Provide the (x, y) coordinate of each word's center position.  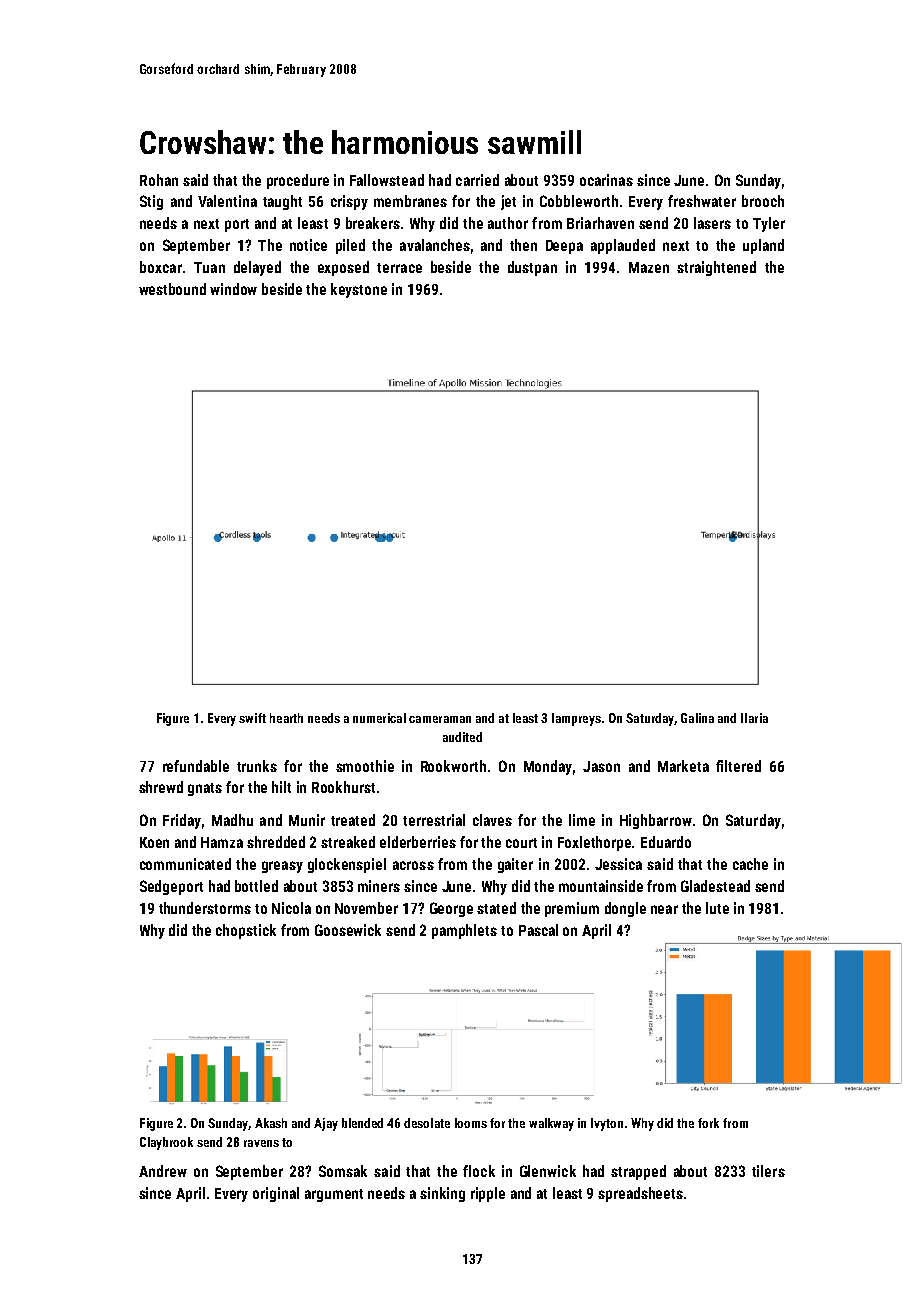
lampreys (576, 719)
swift (252, 718)
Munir (307, 820)
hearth (286, 718)
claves (492, 820)
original (276, 1194)
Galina (697, 718)
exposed (343, 268)
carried (477, 180)
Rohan (159, 180)
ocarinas (606, 180)
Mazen (649, 267)
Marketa (683, 766)
